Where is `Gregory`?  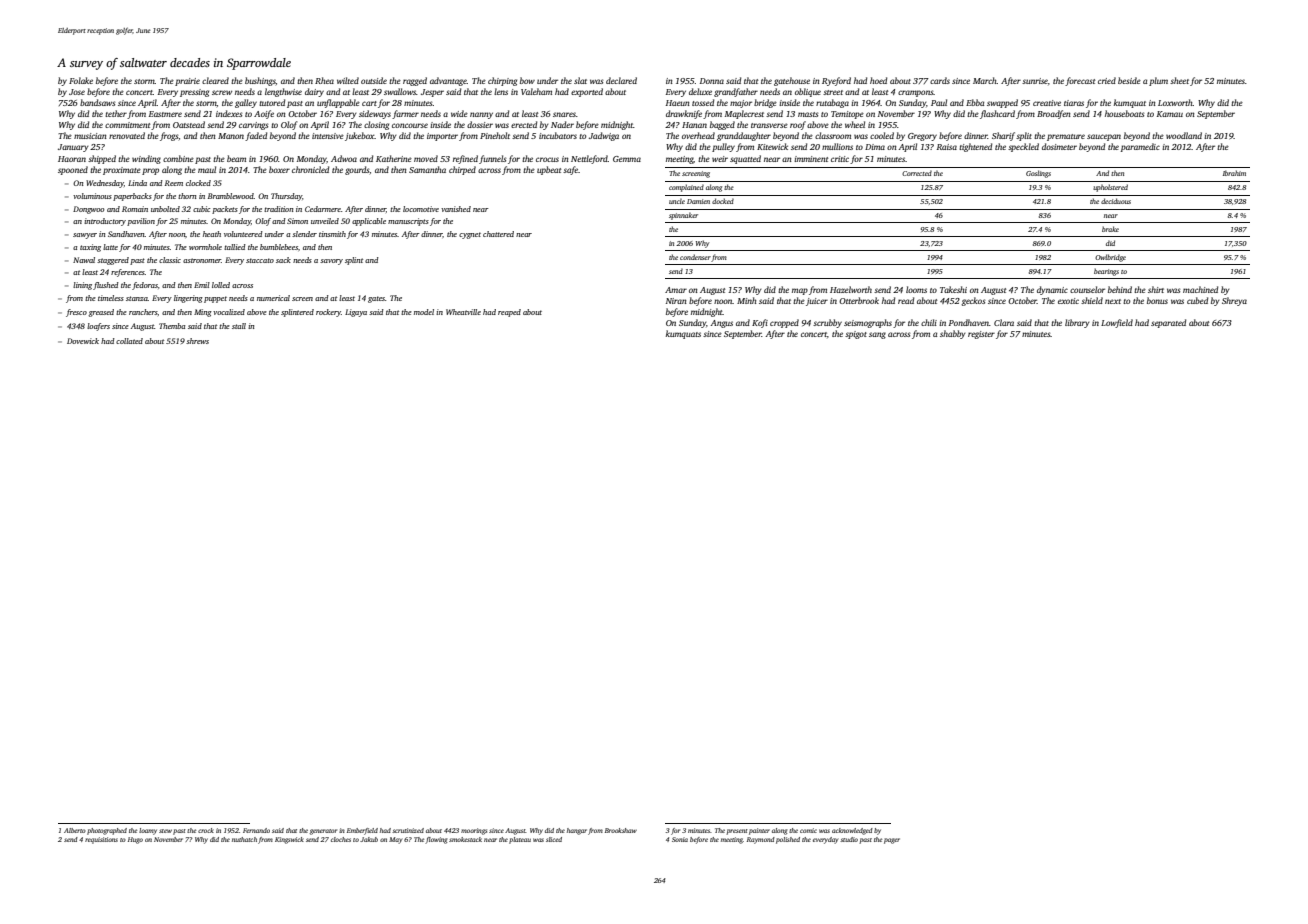
Gregory is located at coordinates (922, 137).
